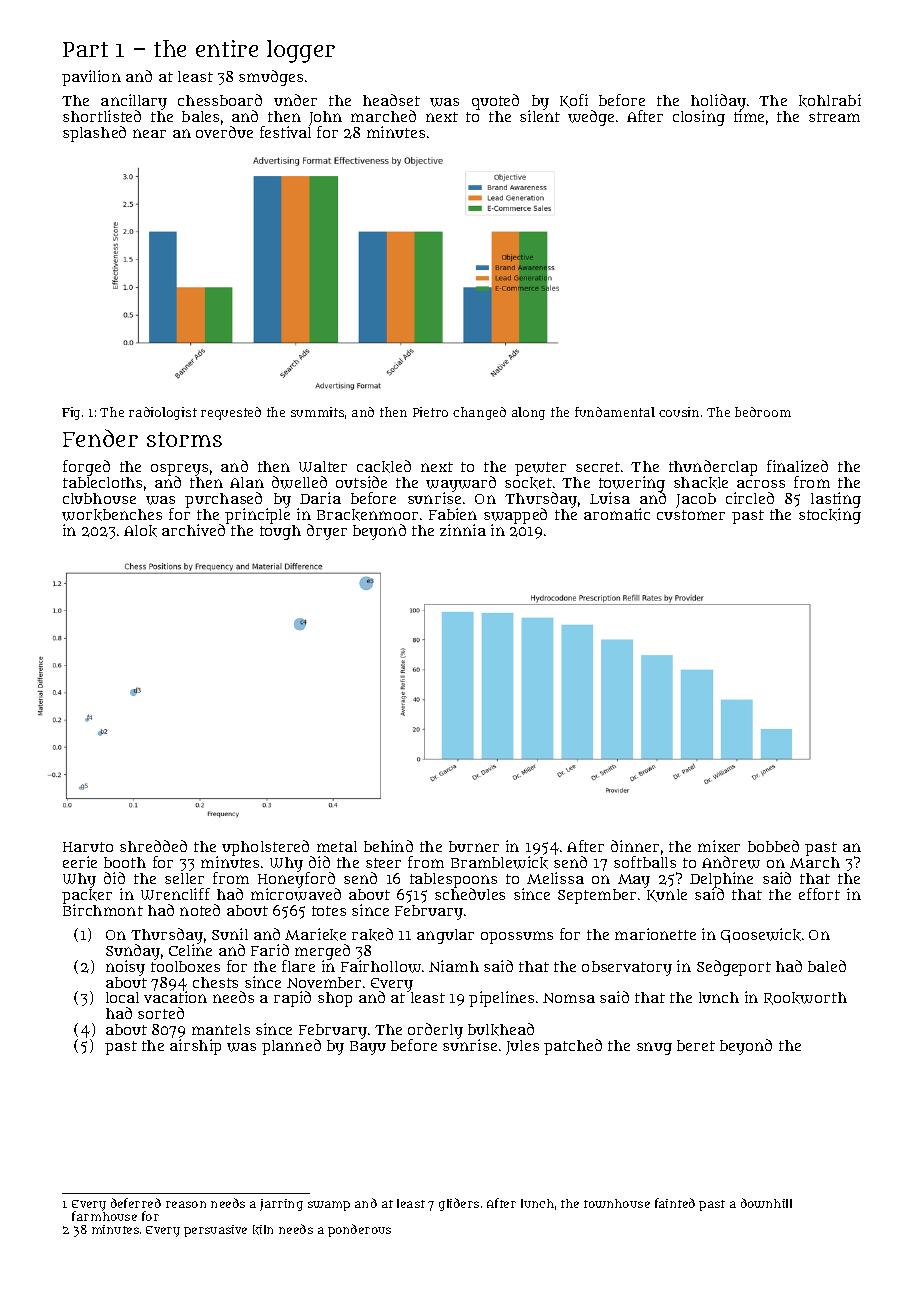 Image resolution: width=924 pixels, height=1308 pixels. Describe the element at coordinates (104, 1216) in the screenshot. I see `farmhouse` at that location.
